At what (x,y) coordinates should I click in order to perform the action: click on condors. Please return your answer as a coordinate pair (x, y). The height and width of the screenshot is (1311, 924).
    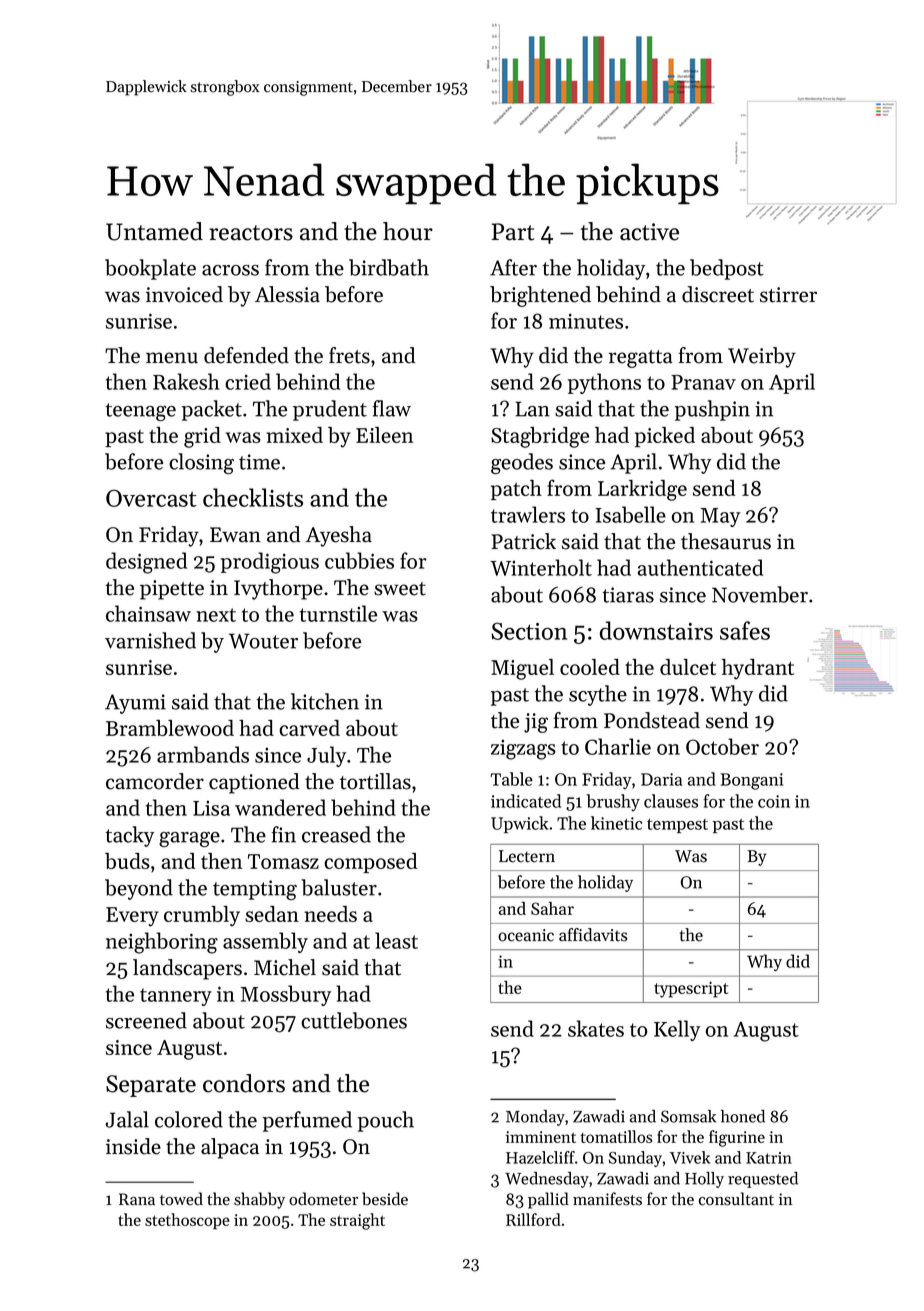
    Looking at the image, I should click on (244, 1083).
